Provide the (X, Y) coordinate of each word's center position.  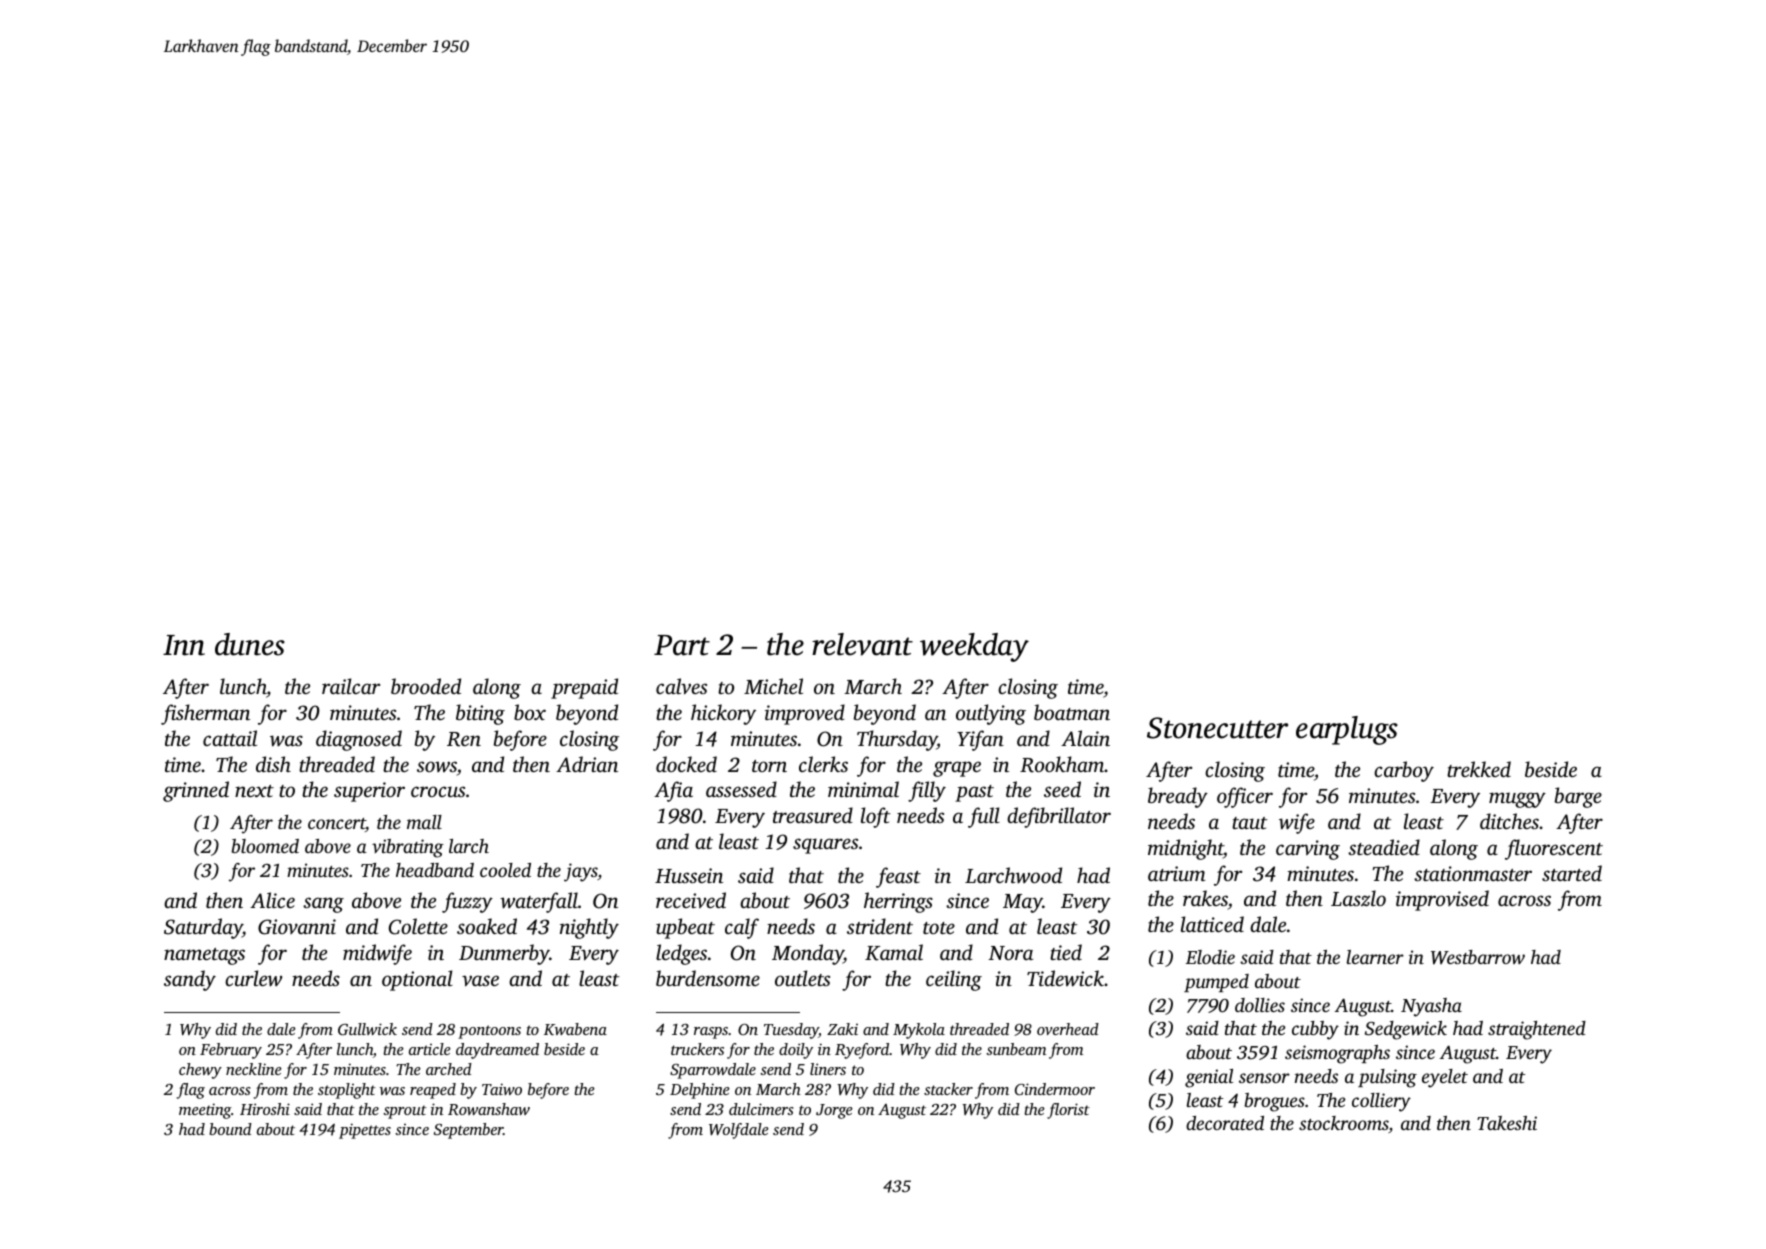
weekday (974, 647)
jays (581, 872)
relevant (862, 644)
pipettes (365, 1131)
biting (480, 714)
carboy (1404, 771)
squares (825, 846)
